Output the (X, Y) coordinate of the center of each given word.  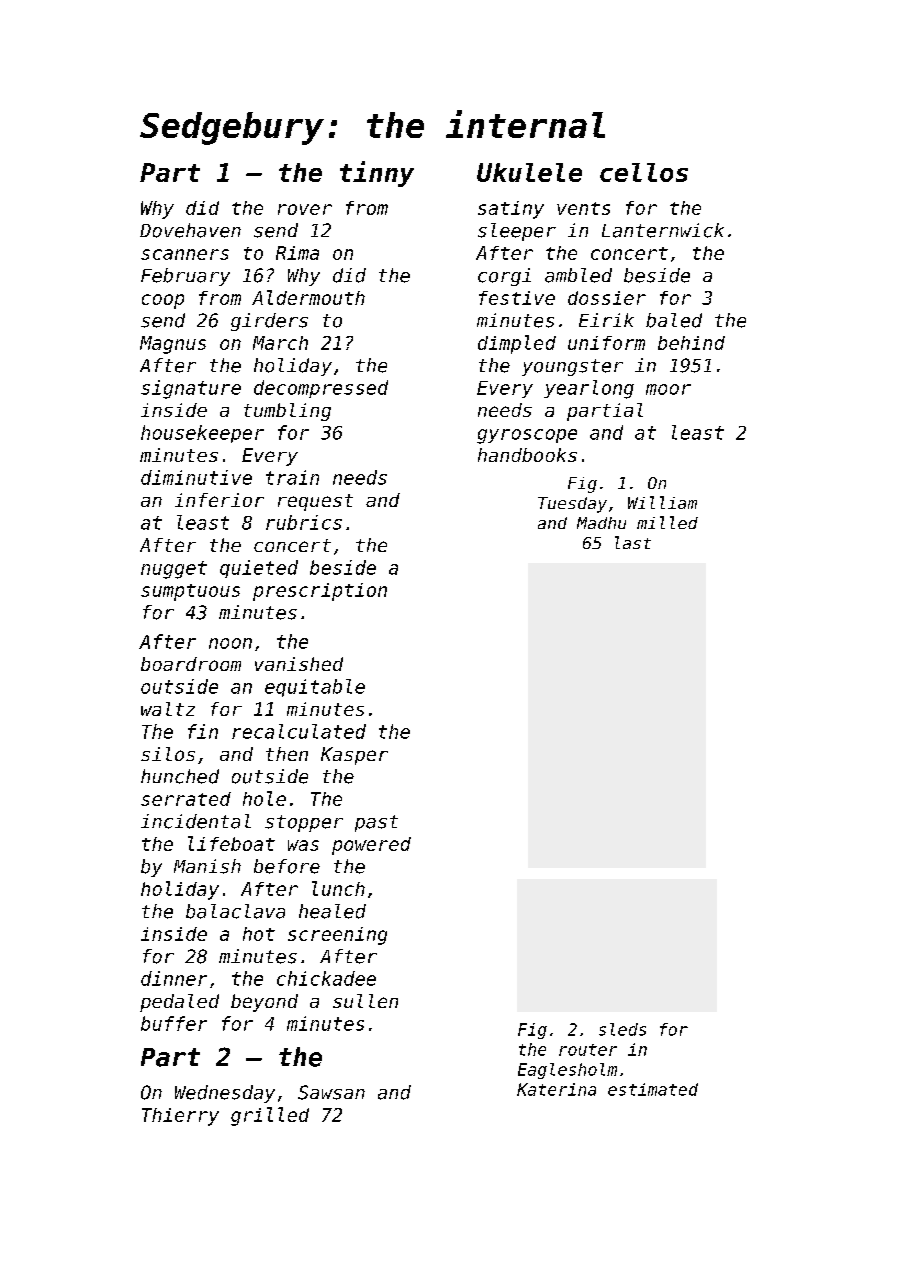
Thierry (180, 1117)
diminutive (196, 477)
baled (674, 320)
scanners (185, 254)
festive (517, 298)
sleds (622, 1029)
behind (691, 343)
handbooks (527, 455)
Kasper (354, 756)
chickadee (326, 978)
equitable (315, 688)
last (633, 542)
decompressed (321, 389)
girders (269, 322)
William (662, 502)
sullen (365, 1001)
